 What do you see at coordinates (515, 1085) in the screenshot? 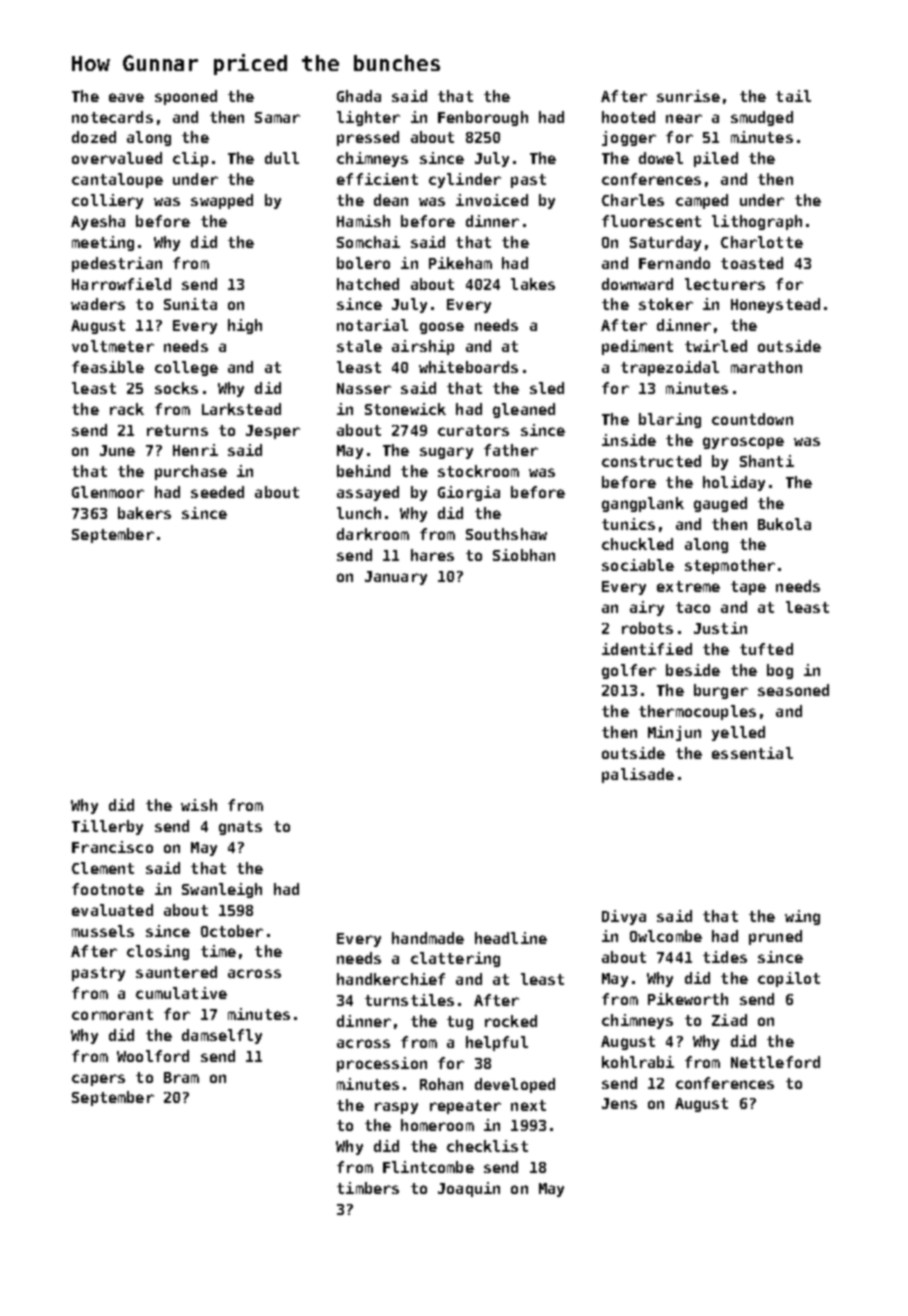
I see `developed` at bounding box center [515, 1085].
